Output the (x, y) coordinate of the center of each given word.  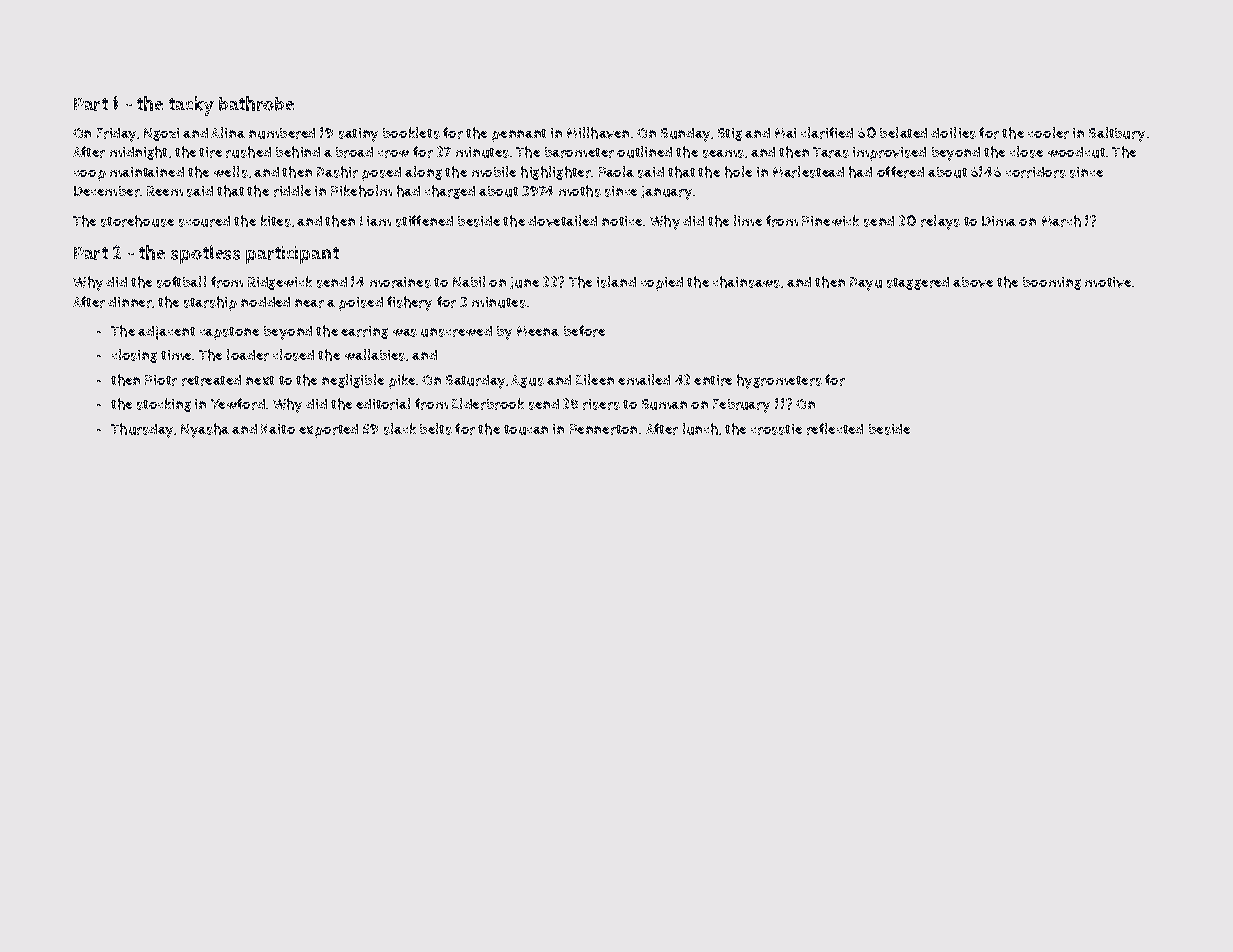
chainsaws (746, 282)
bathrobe (256, 103)
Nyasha (205, 430)
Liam (375, 221)
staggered (918, 283)
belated (903, 132)
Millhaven (598, 133)
